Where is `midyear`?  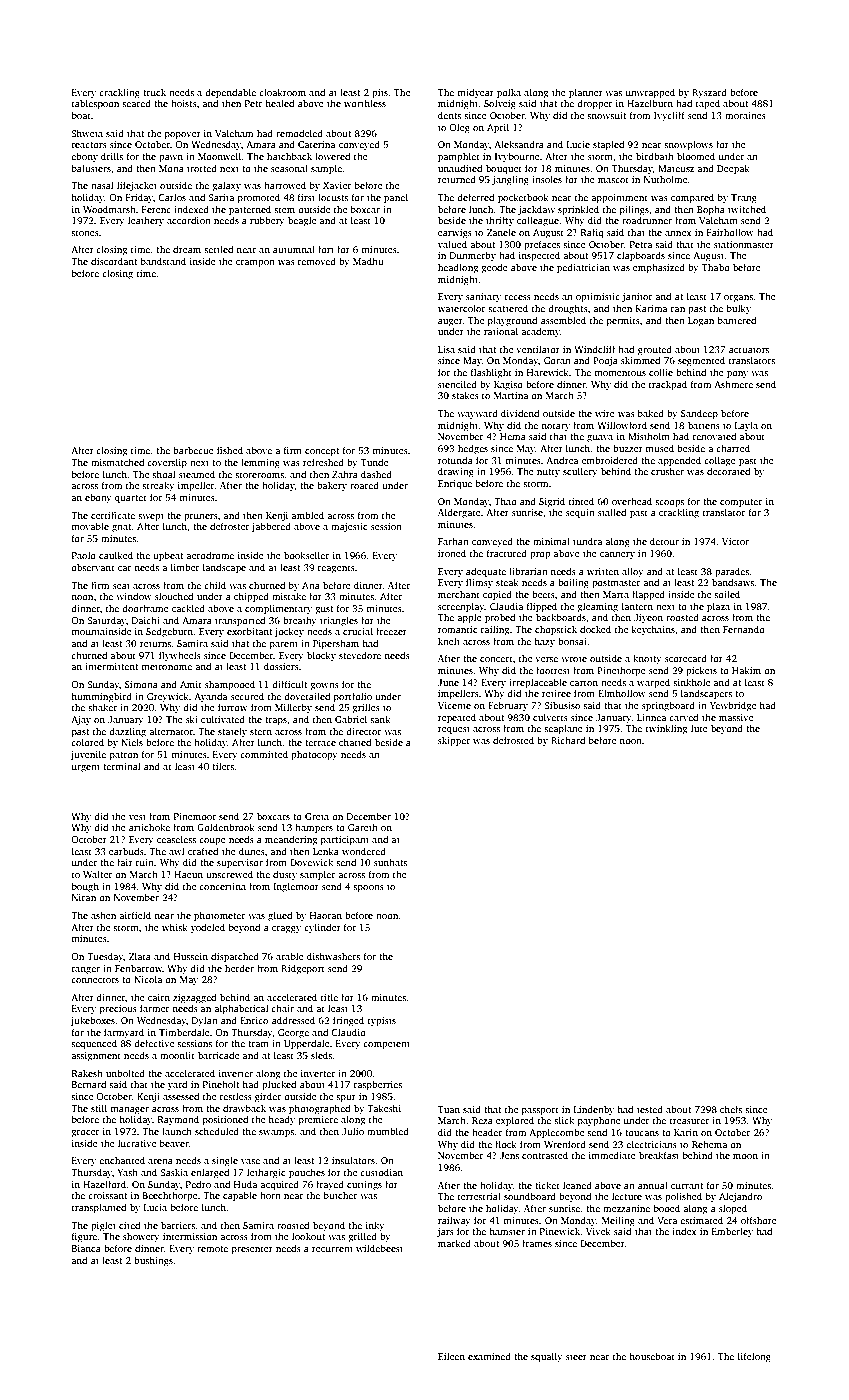 midyear is located at coordinates (475, 93).
